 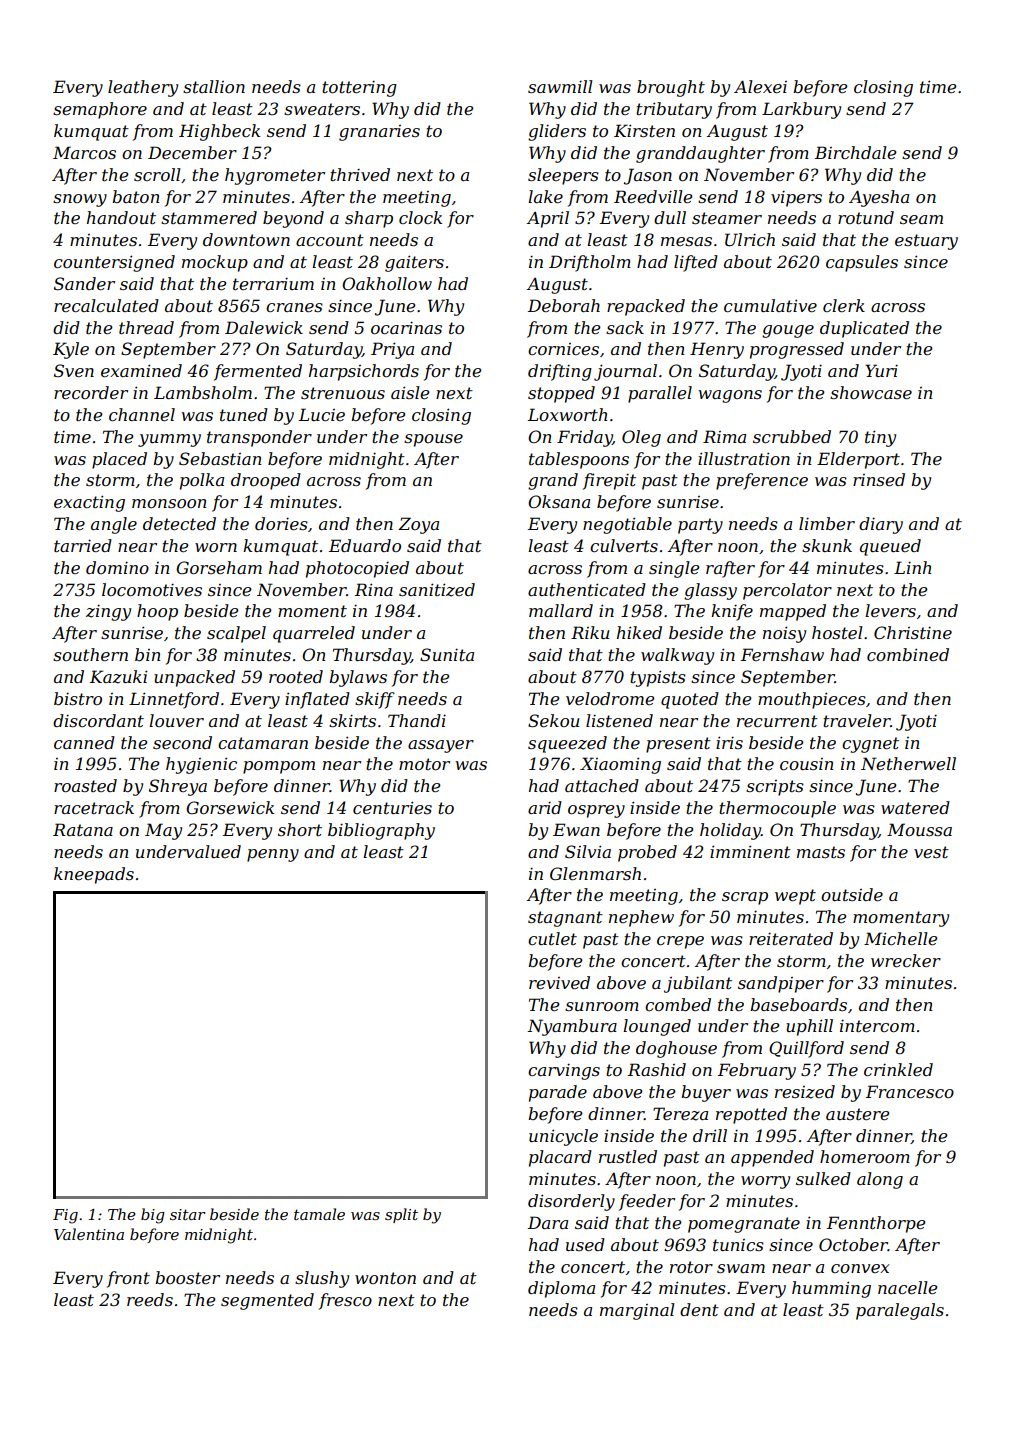 I want to click on reeds, so click(x=150, y=1299).
